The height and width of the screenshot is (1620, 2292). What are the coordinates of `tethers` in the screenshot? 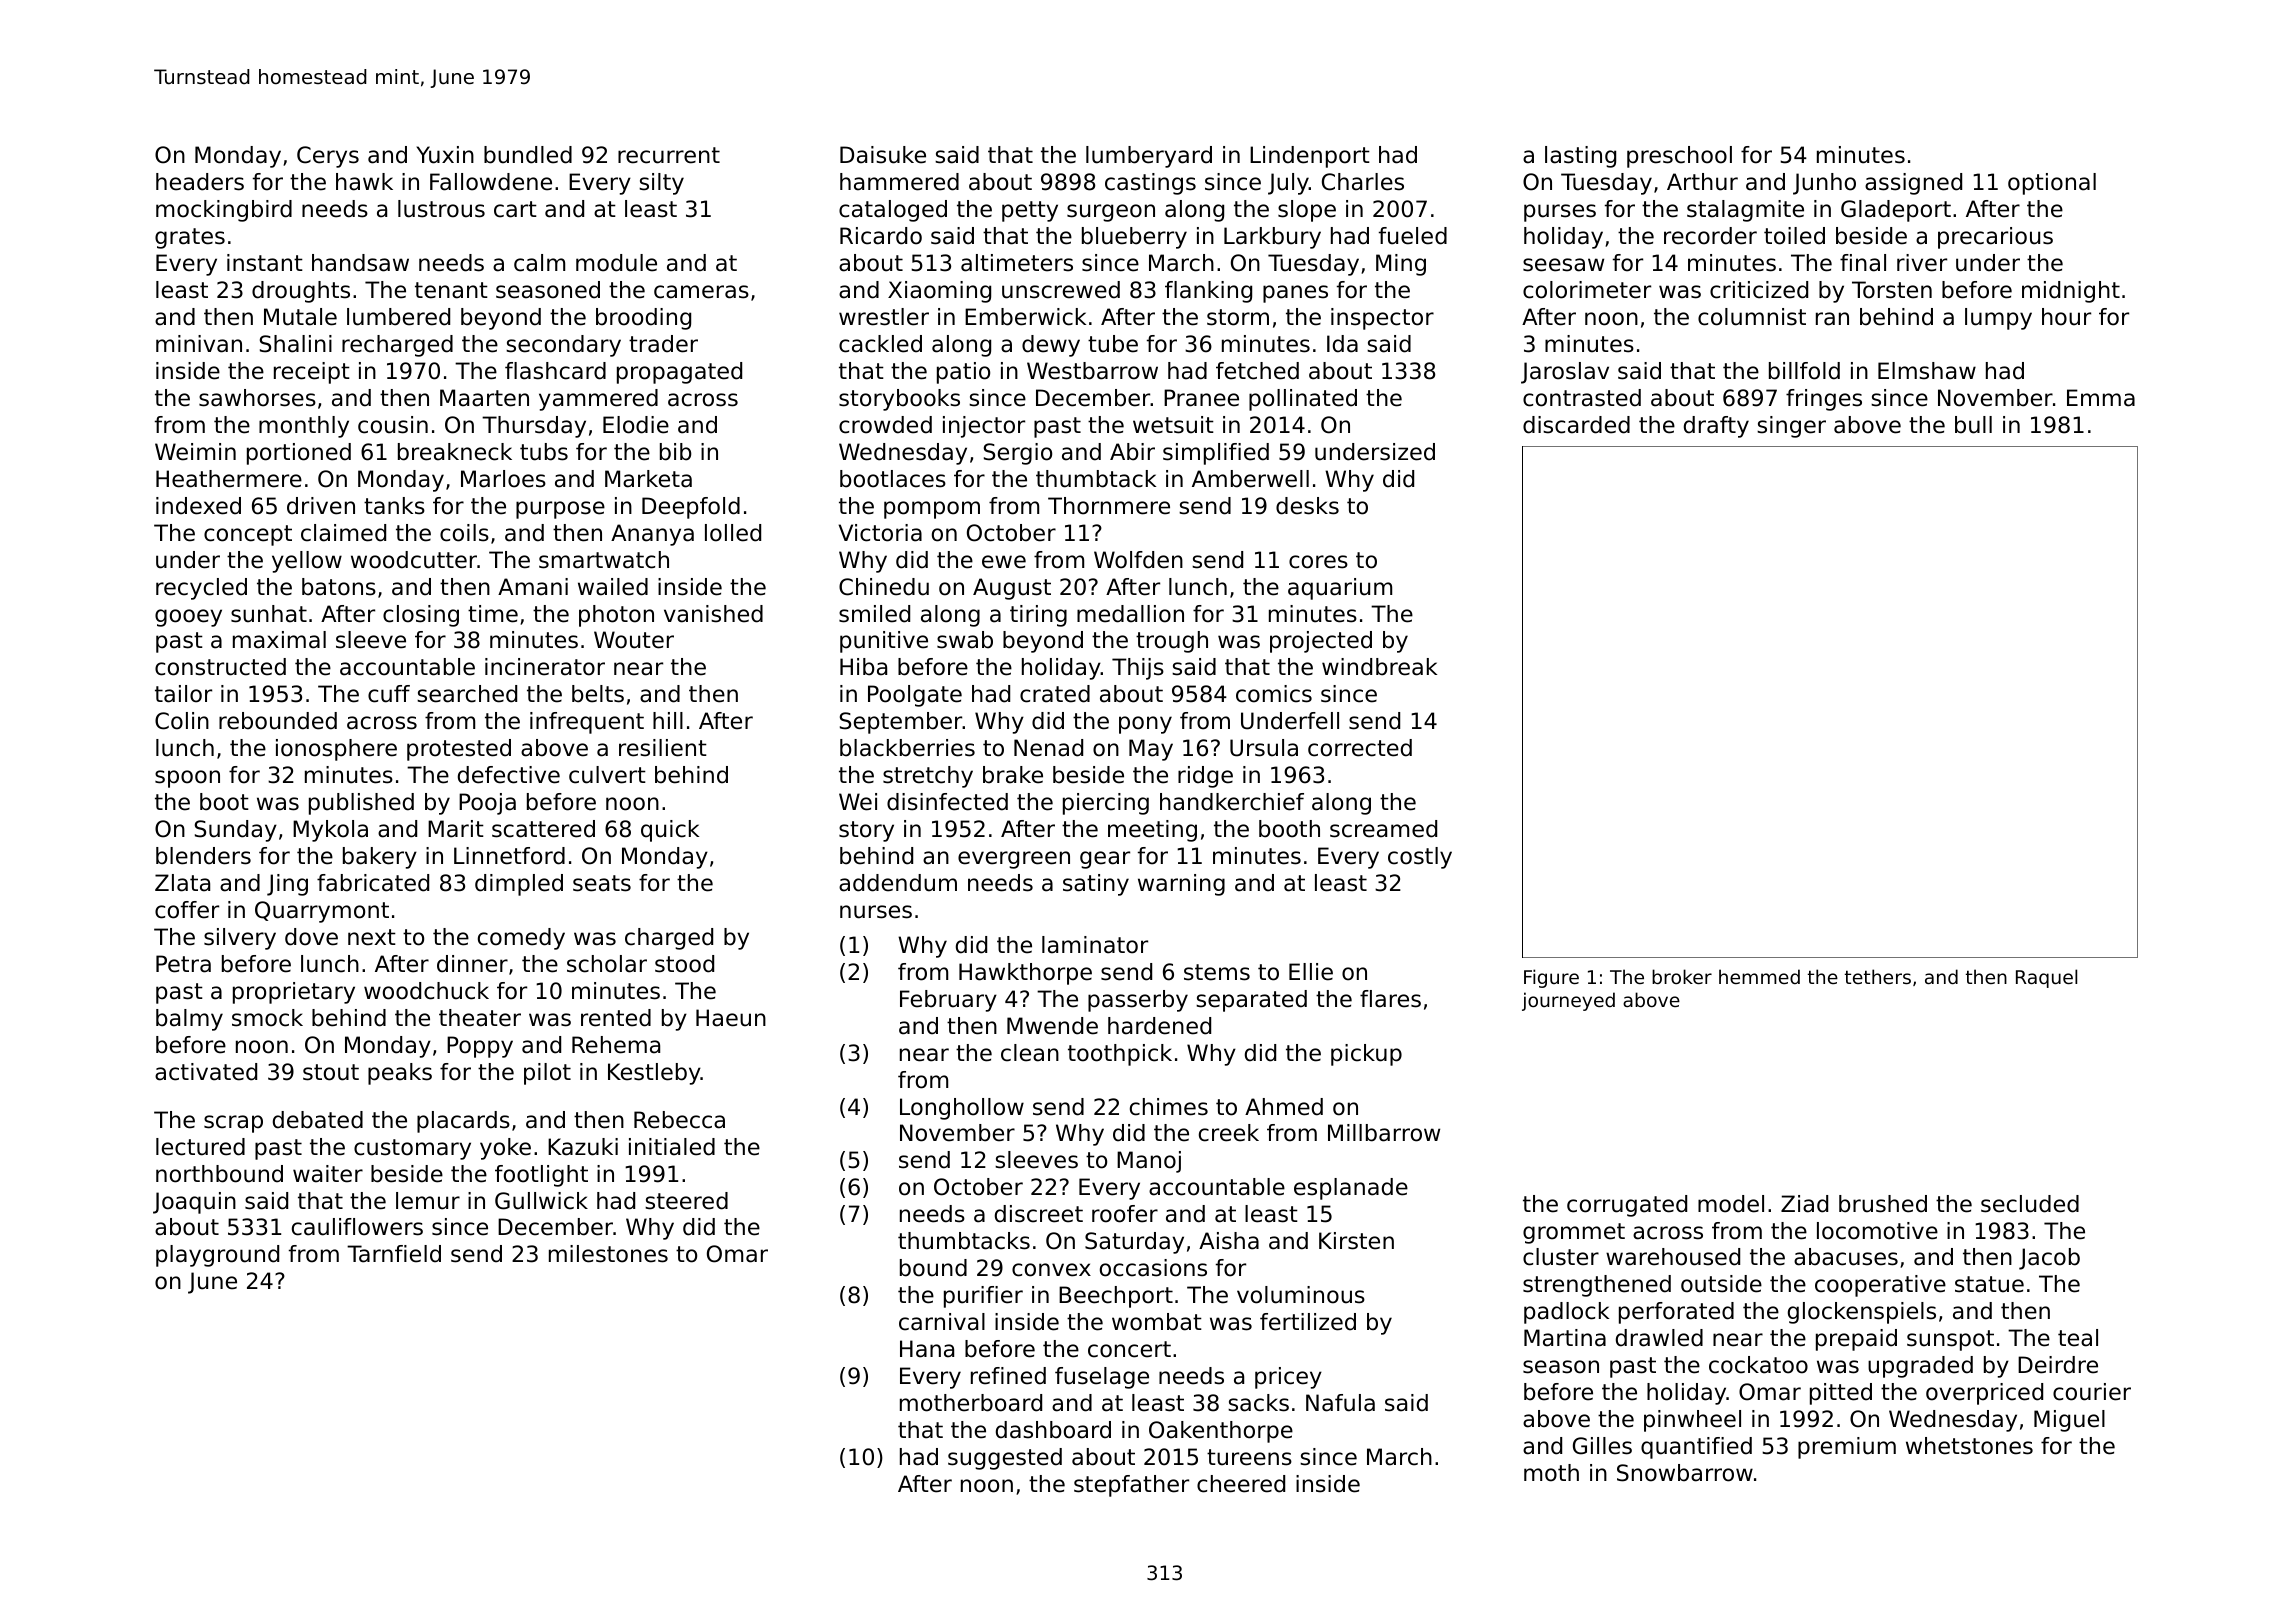 It's located at (1878, 976).
